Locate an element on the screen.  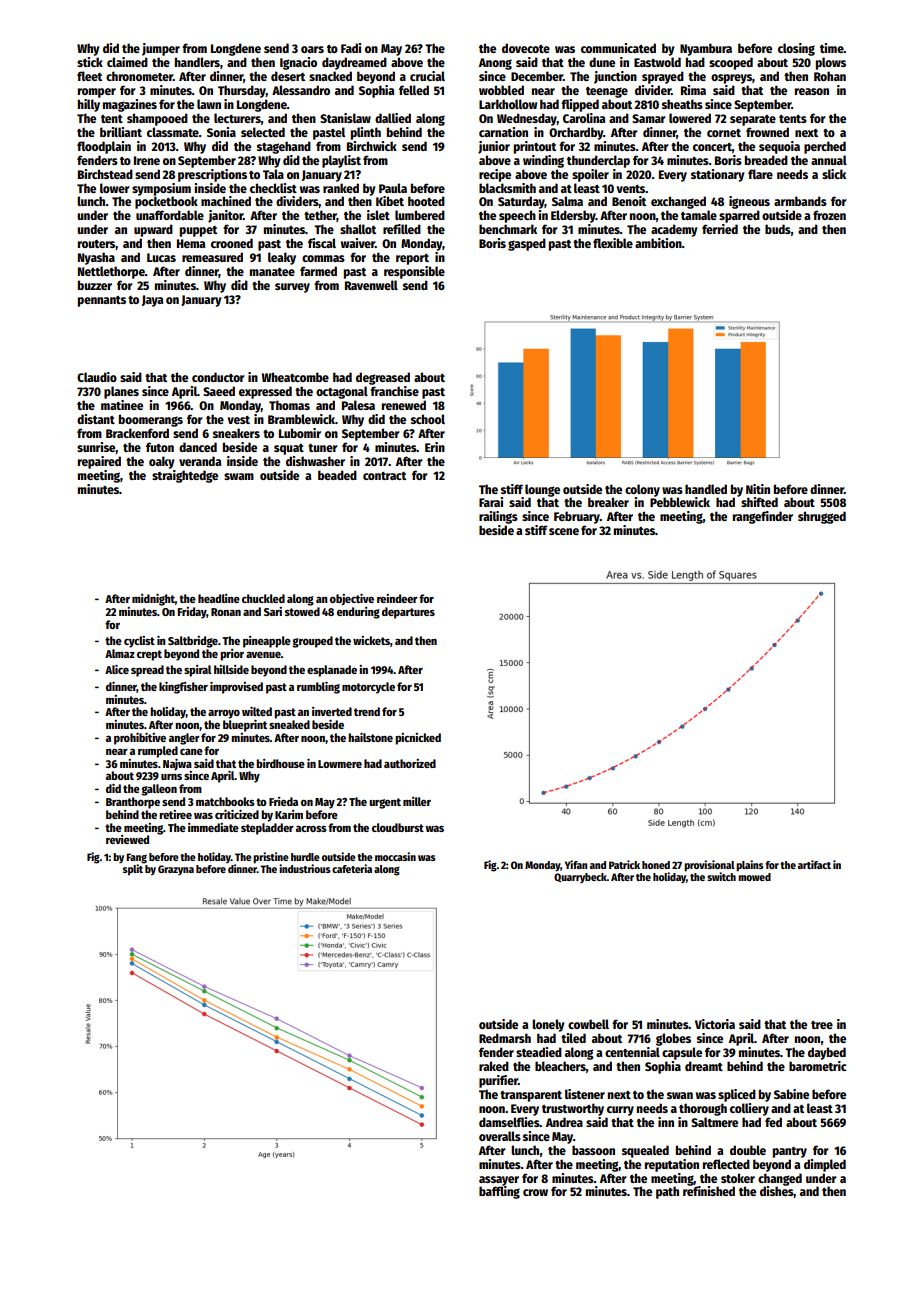
midnight is located at coordinates (153, 600).
